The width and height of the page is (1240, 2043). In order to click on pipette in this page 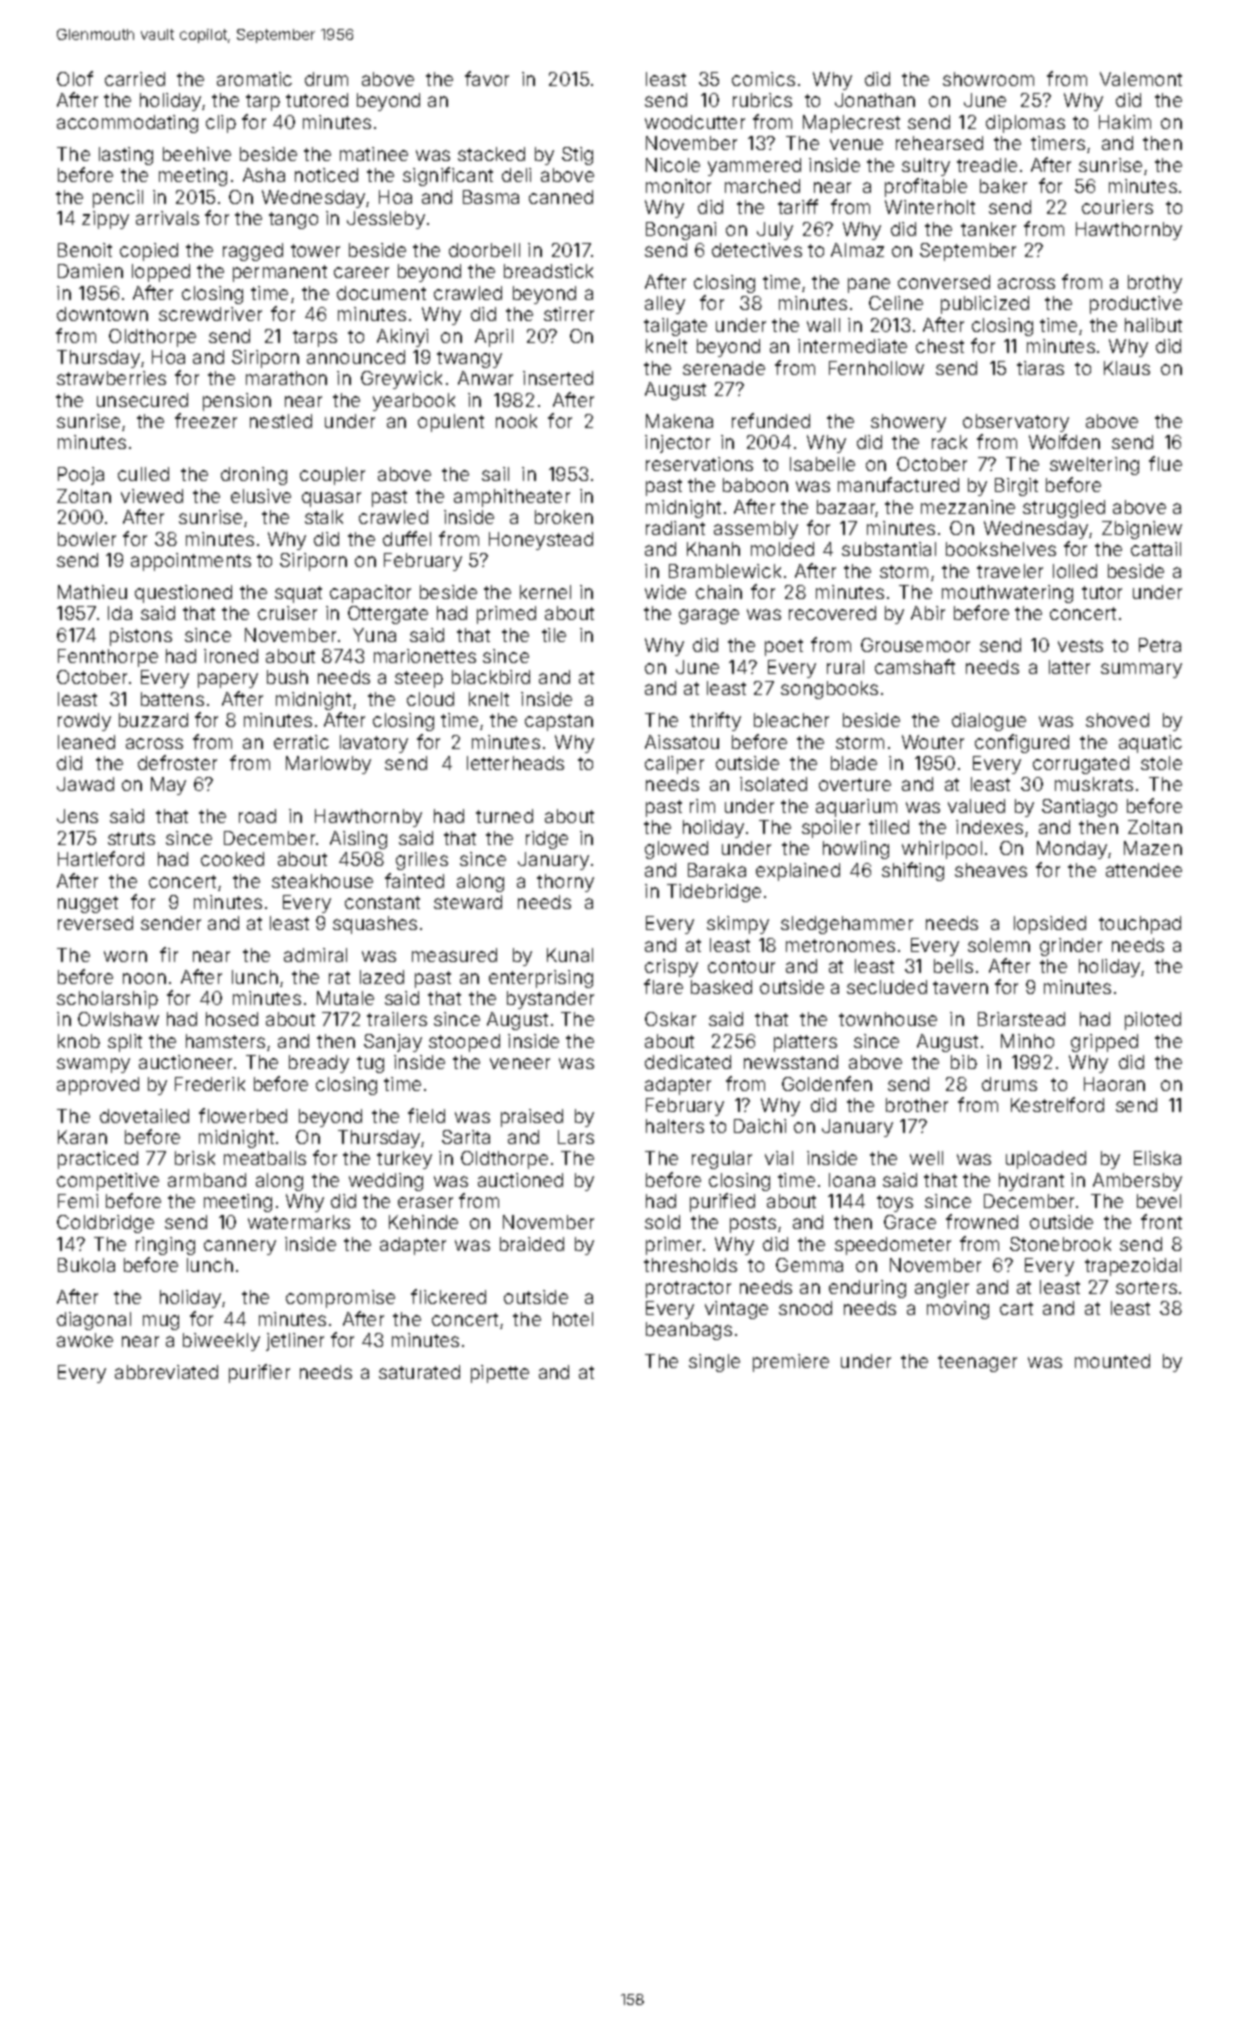, I will do `click(500, 1374)`.
